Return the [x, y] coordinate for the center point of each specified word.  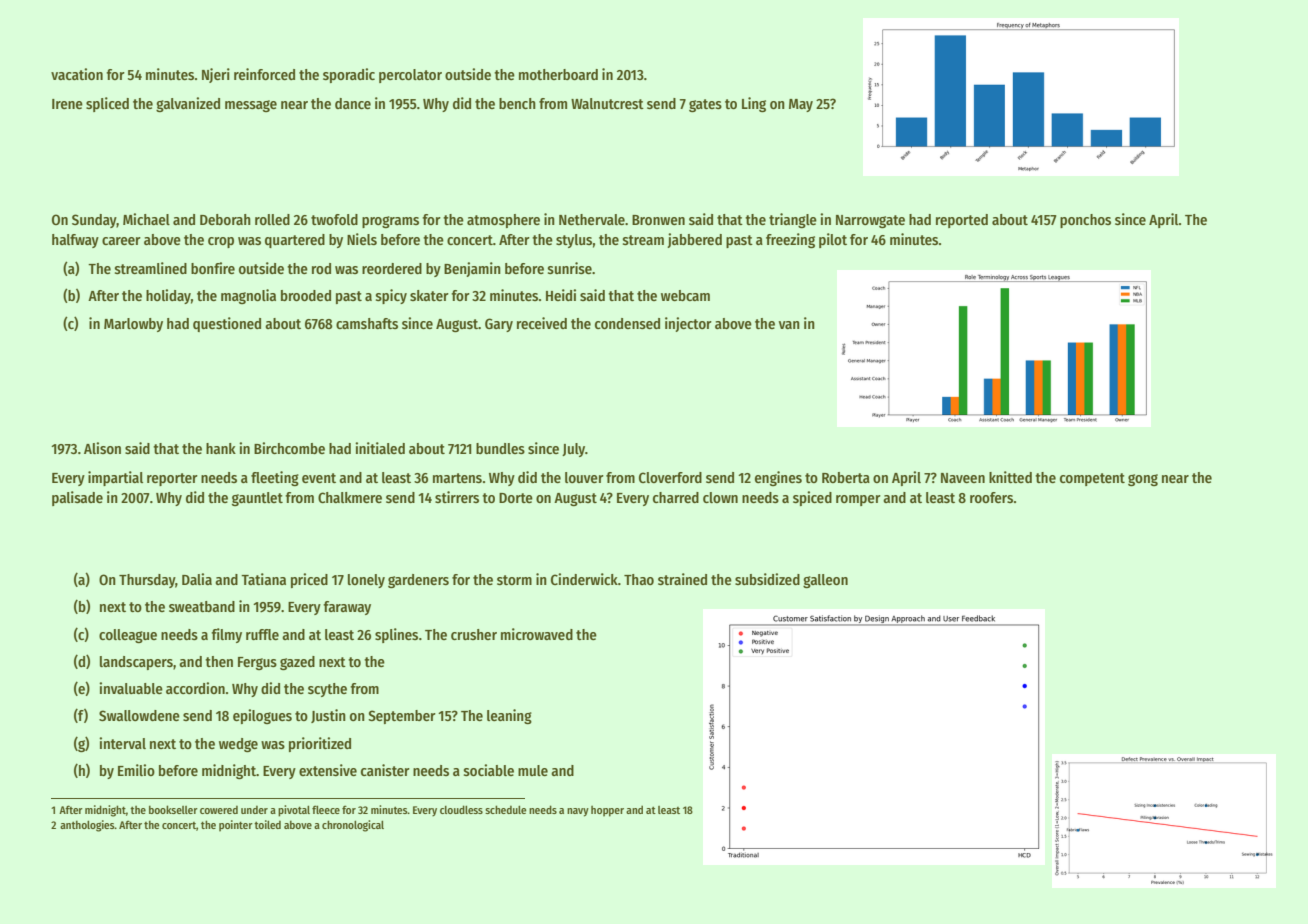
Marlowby [133, 325]
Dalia [197, 579]
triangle [793, 220]
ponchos [1085, 221]
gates [705, 105]
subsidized [767, 579]
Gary [499, 325]
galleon [825, 581]
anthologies [87, 826]
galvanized [188, 104]
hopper [607, 811]
